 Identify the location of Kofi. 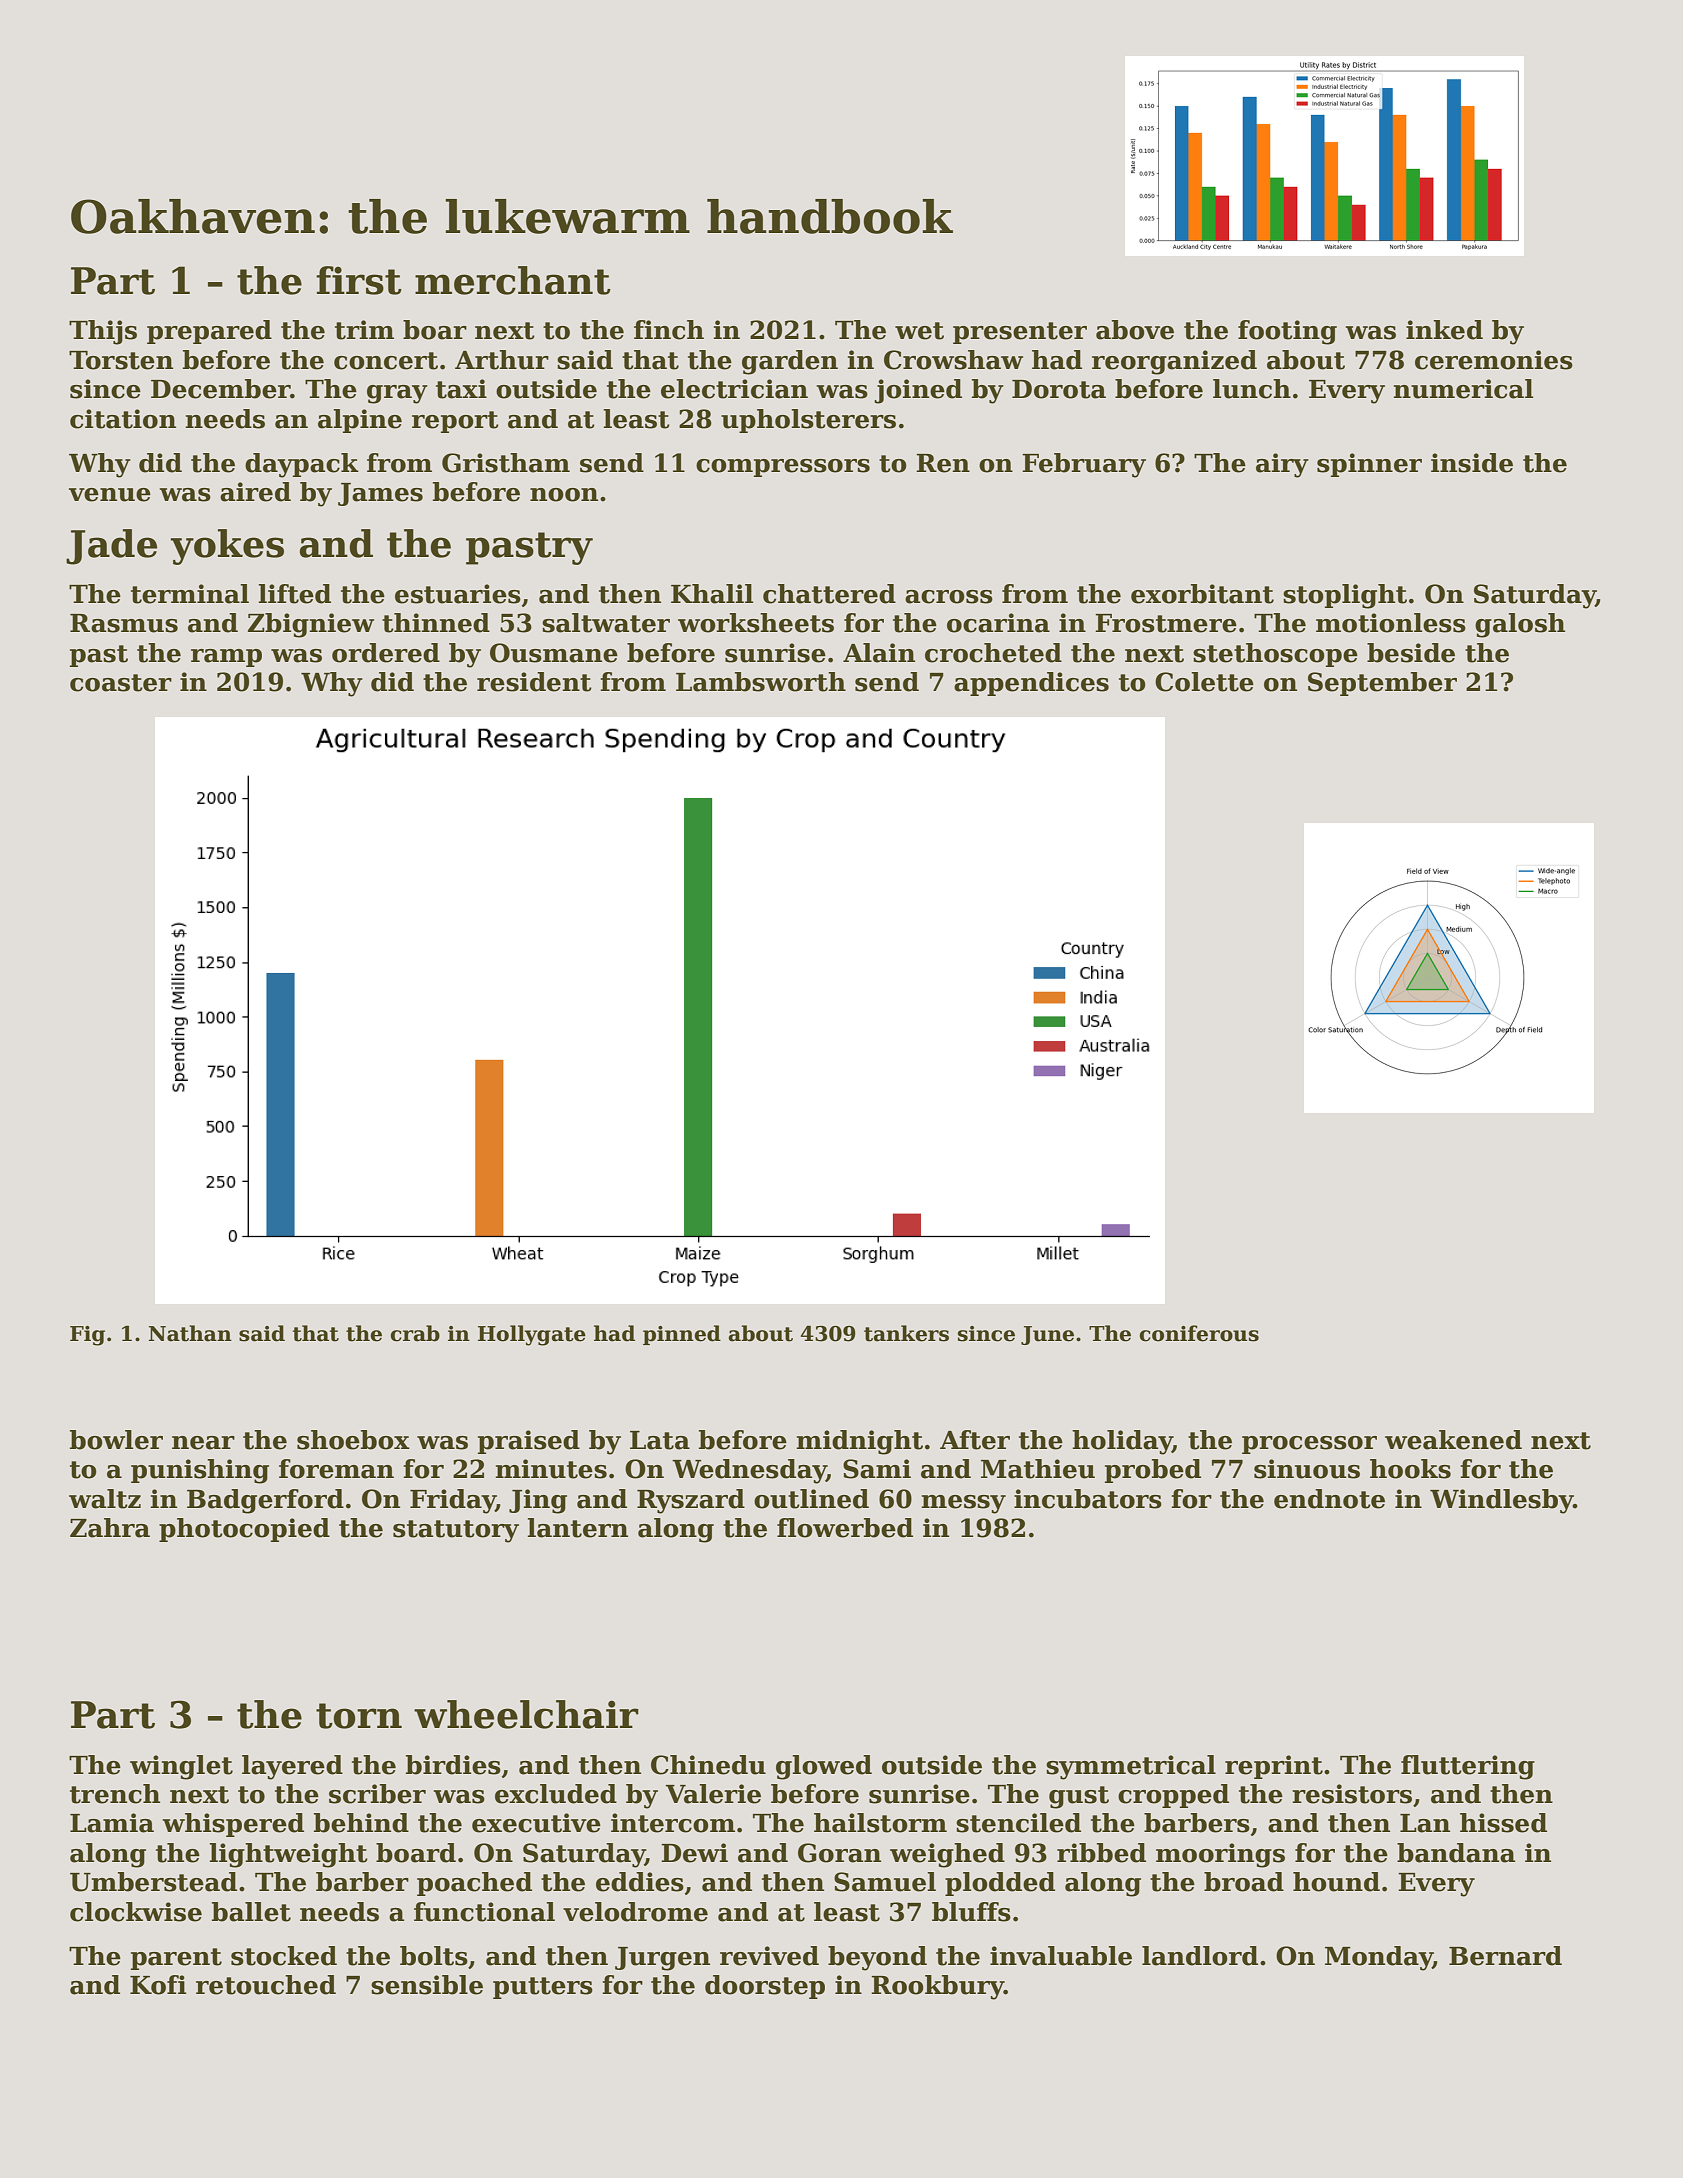
(158, 1985).
